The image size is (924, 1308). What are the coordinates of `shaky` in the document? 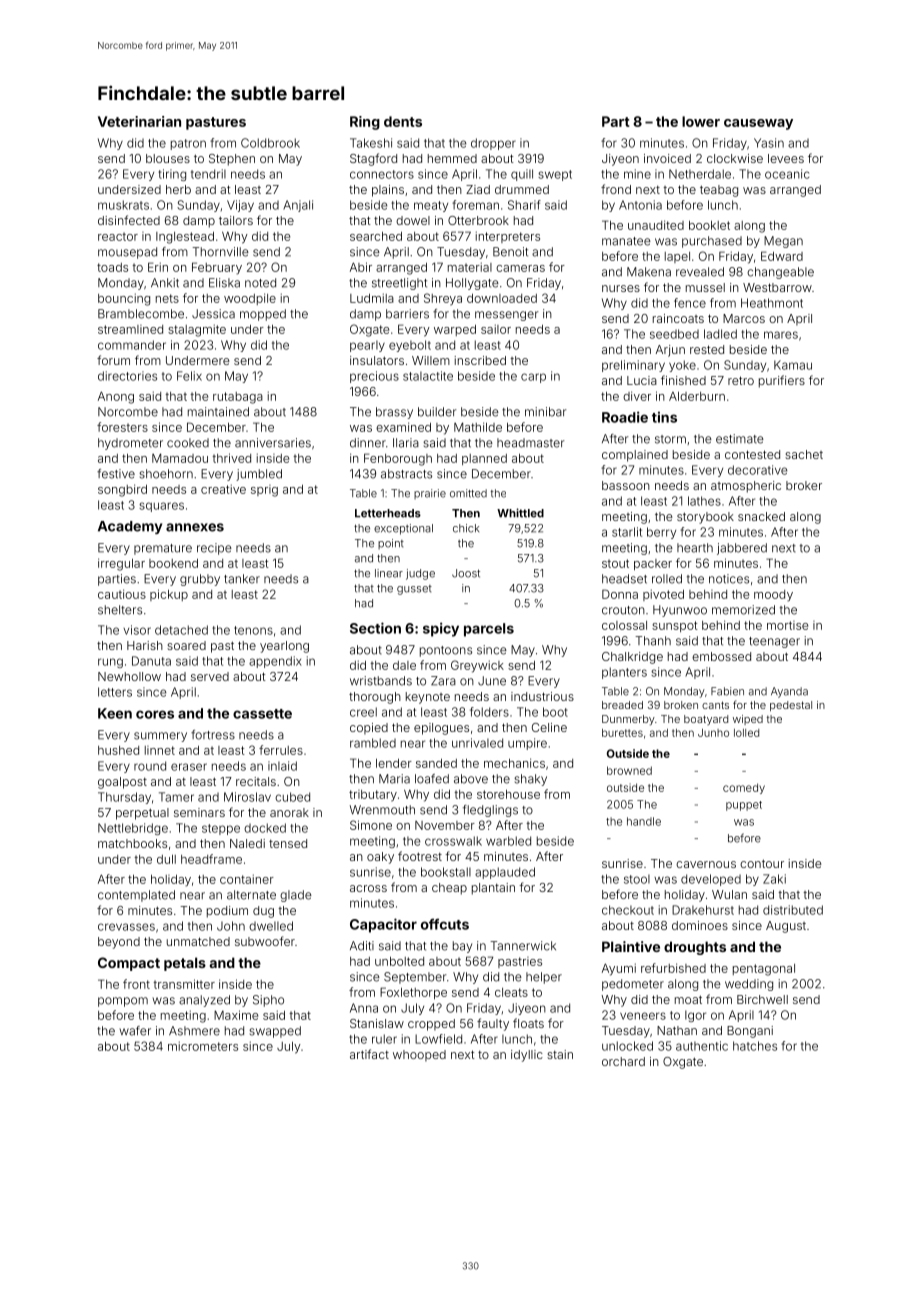 It's located at (530, 780).
